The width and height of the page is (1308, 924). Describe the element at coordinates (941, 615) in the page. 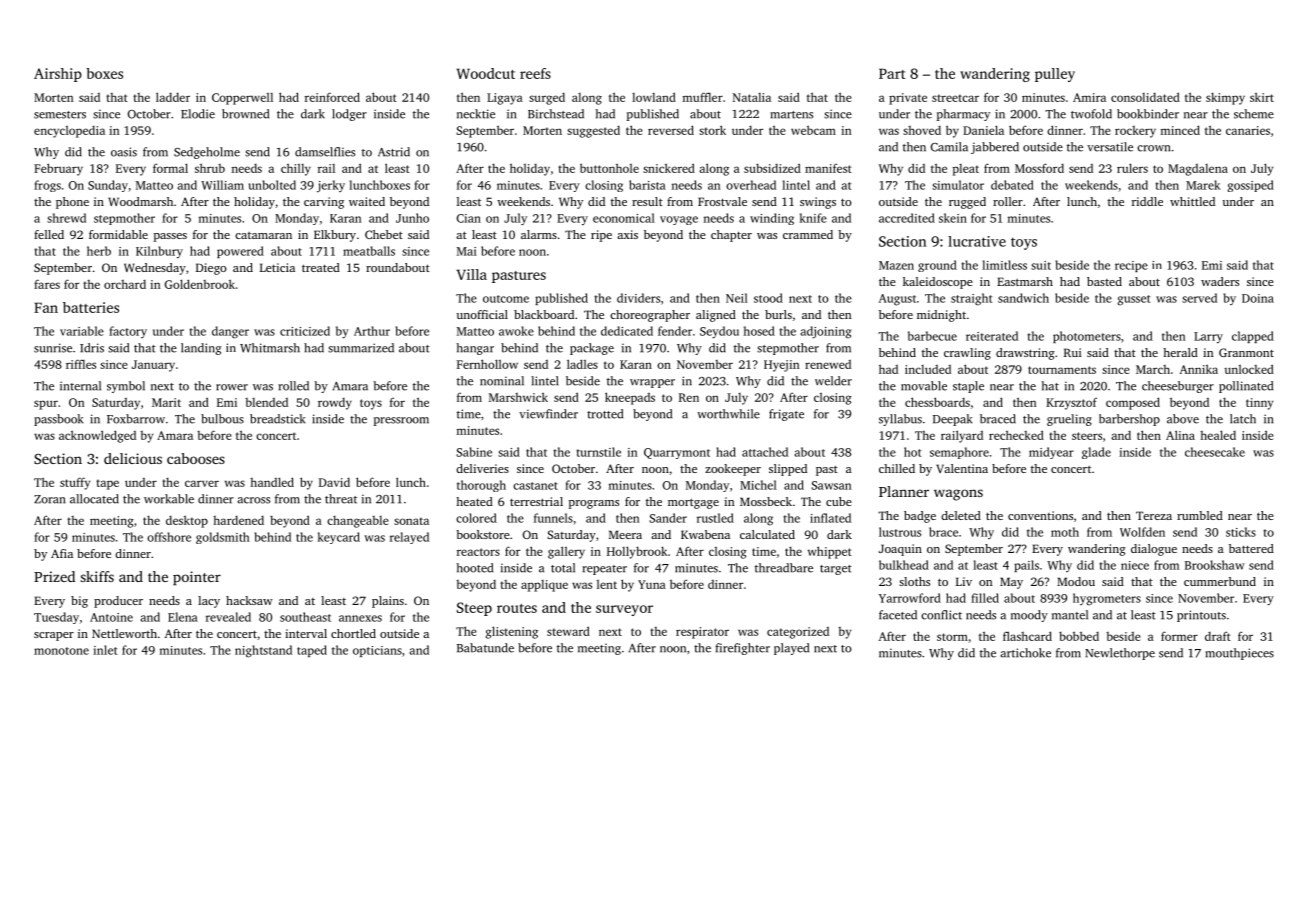

I see `conflict` at that location.
